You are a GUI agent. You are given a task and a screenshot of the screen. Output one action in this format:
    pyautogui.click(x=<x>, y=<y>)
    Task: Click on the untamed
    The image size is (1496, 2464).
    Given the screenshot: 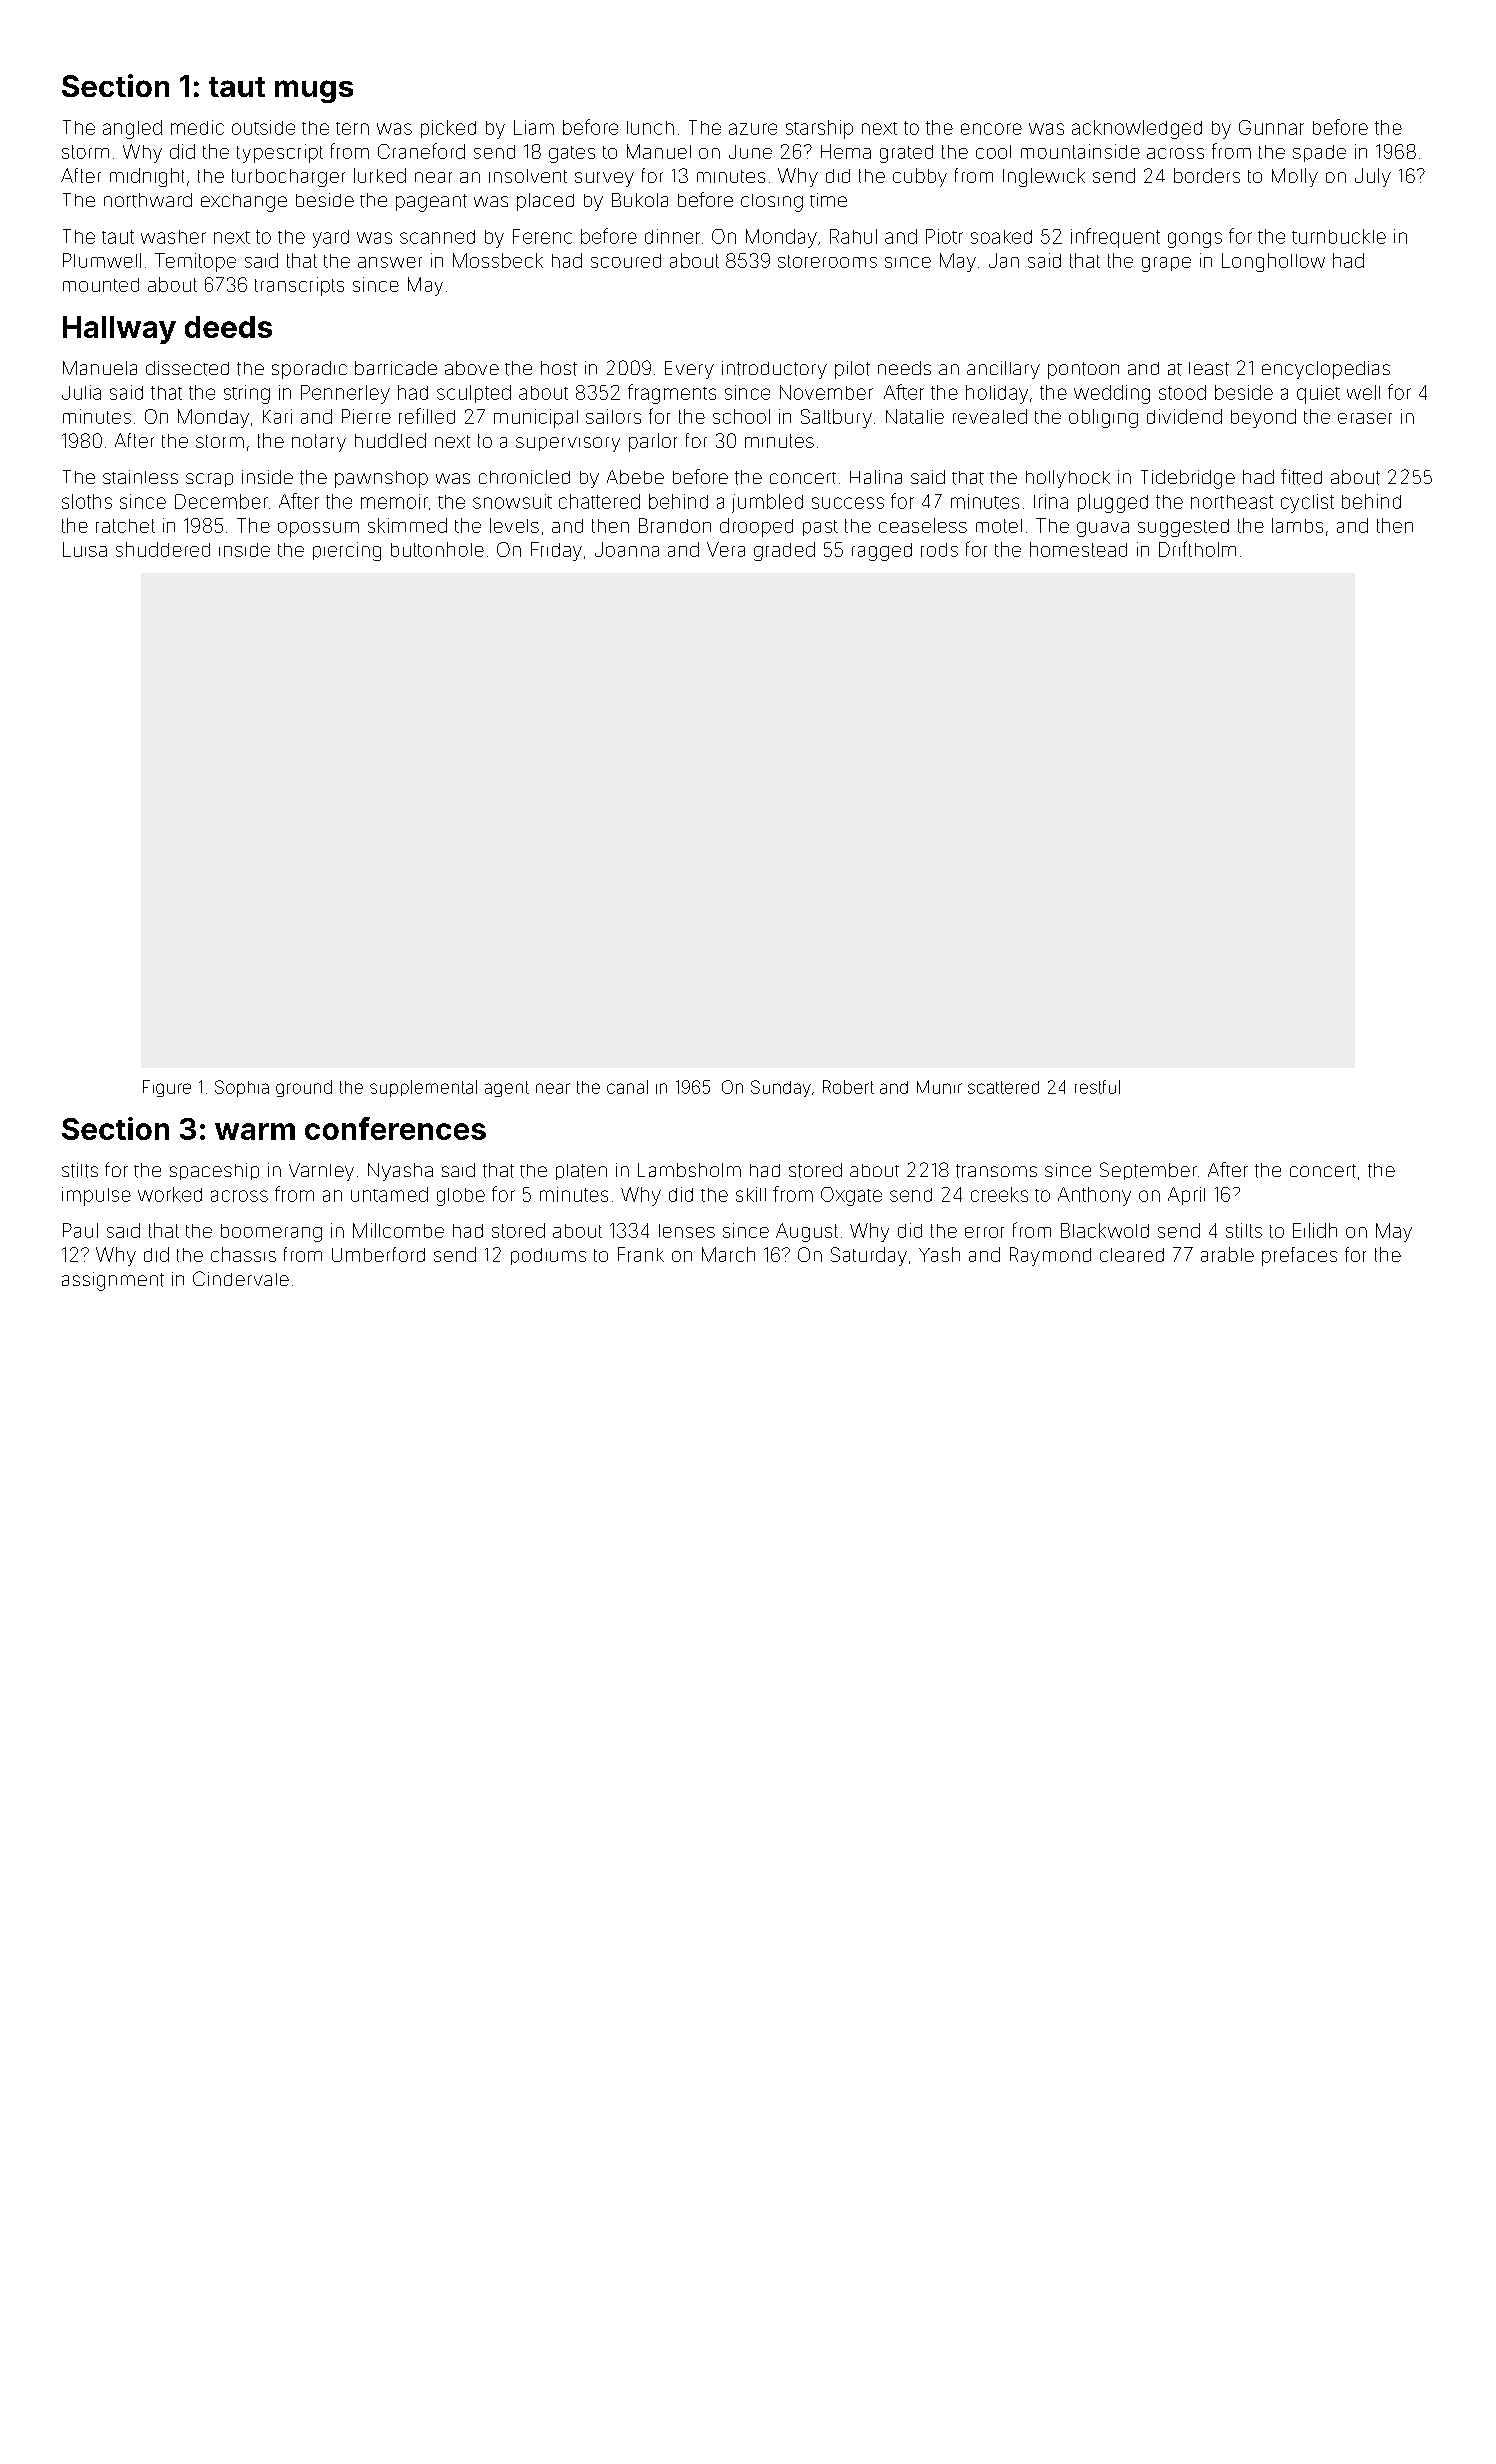 What is the action you would take?
    pyautogui.click(x=389, y=1194)
